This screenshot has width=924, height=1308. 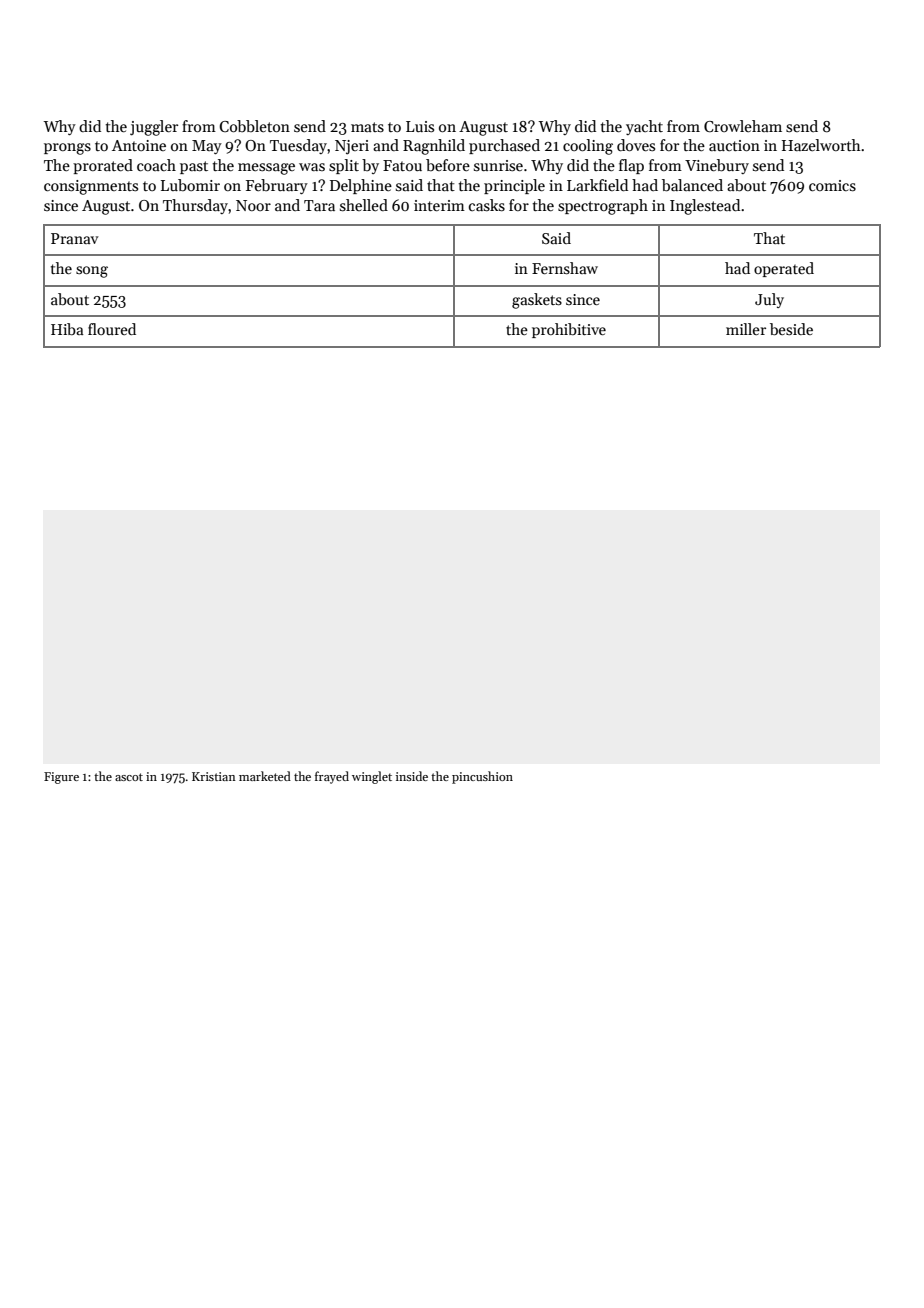 What do you see at coordinates (791, 329) in the screenshot?
I see `beside` at bounding box center [791, 329].
